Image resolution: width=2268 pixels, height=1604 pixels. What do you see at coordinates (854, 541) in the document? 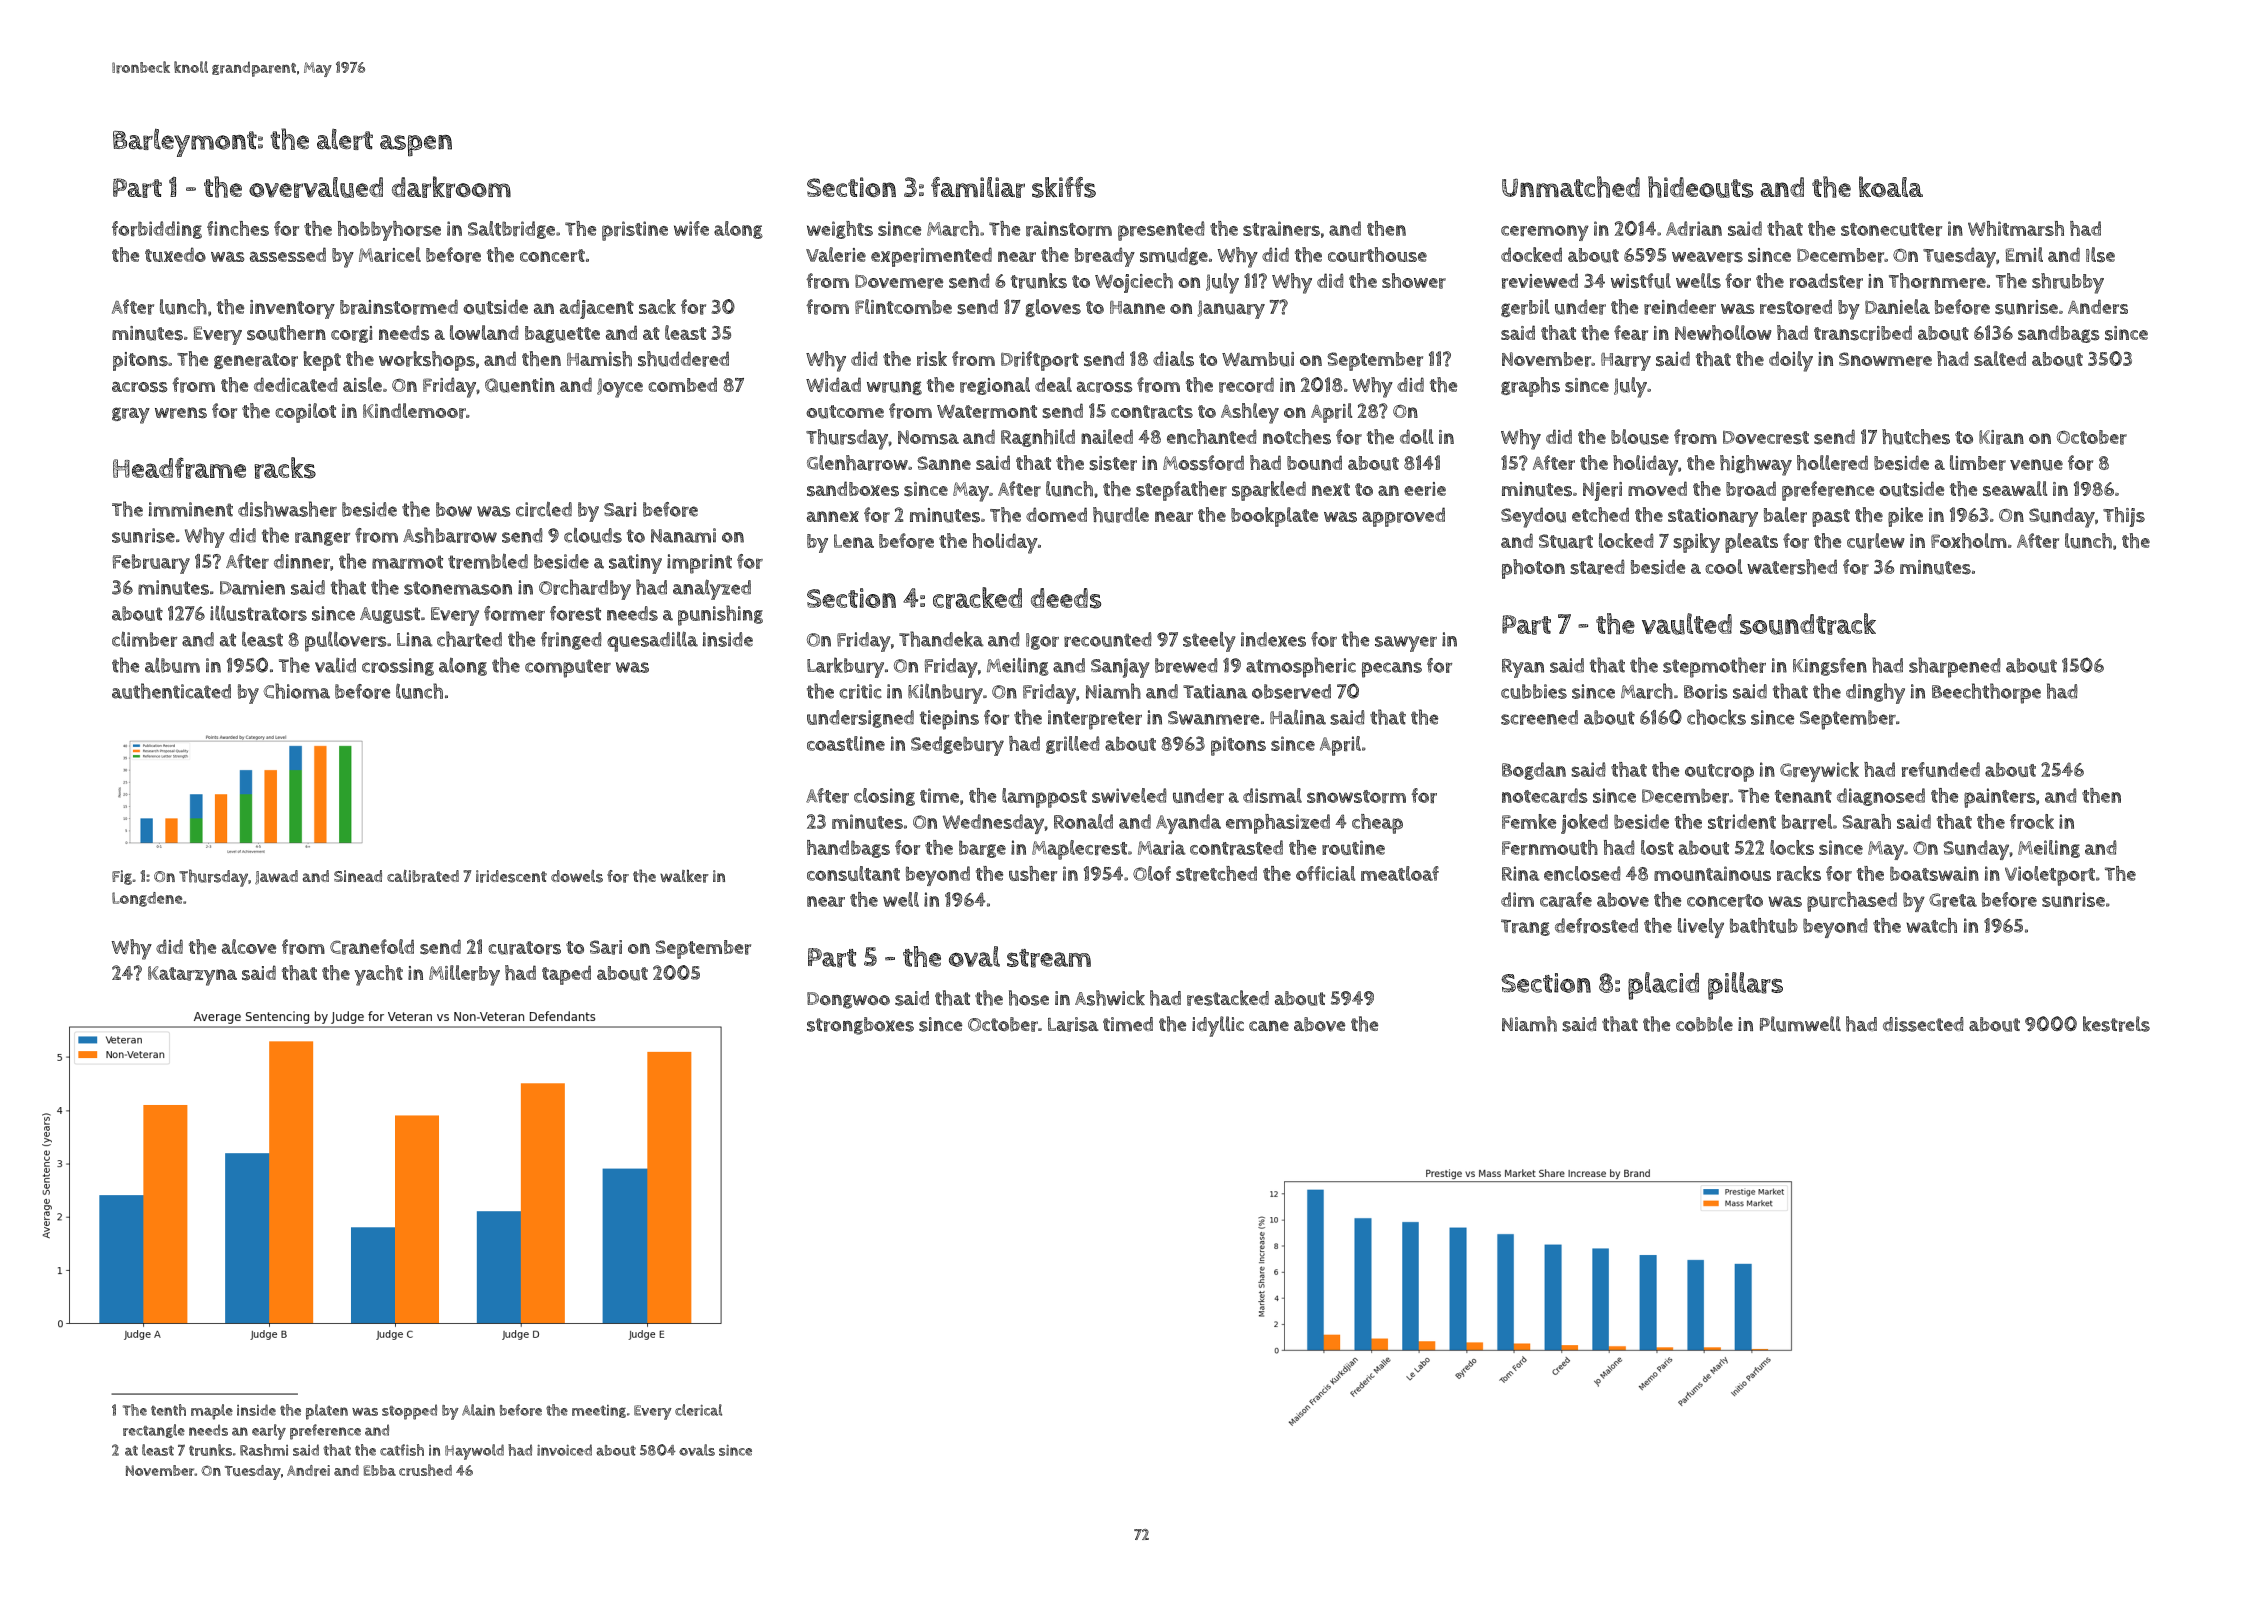
I see `Lena` at bounding box center [854, 541].
